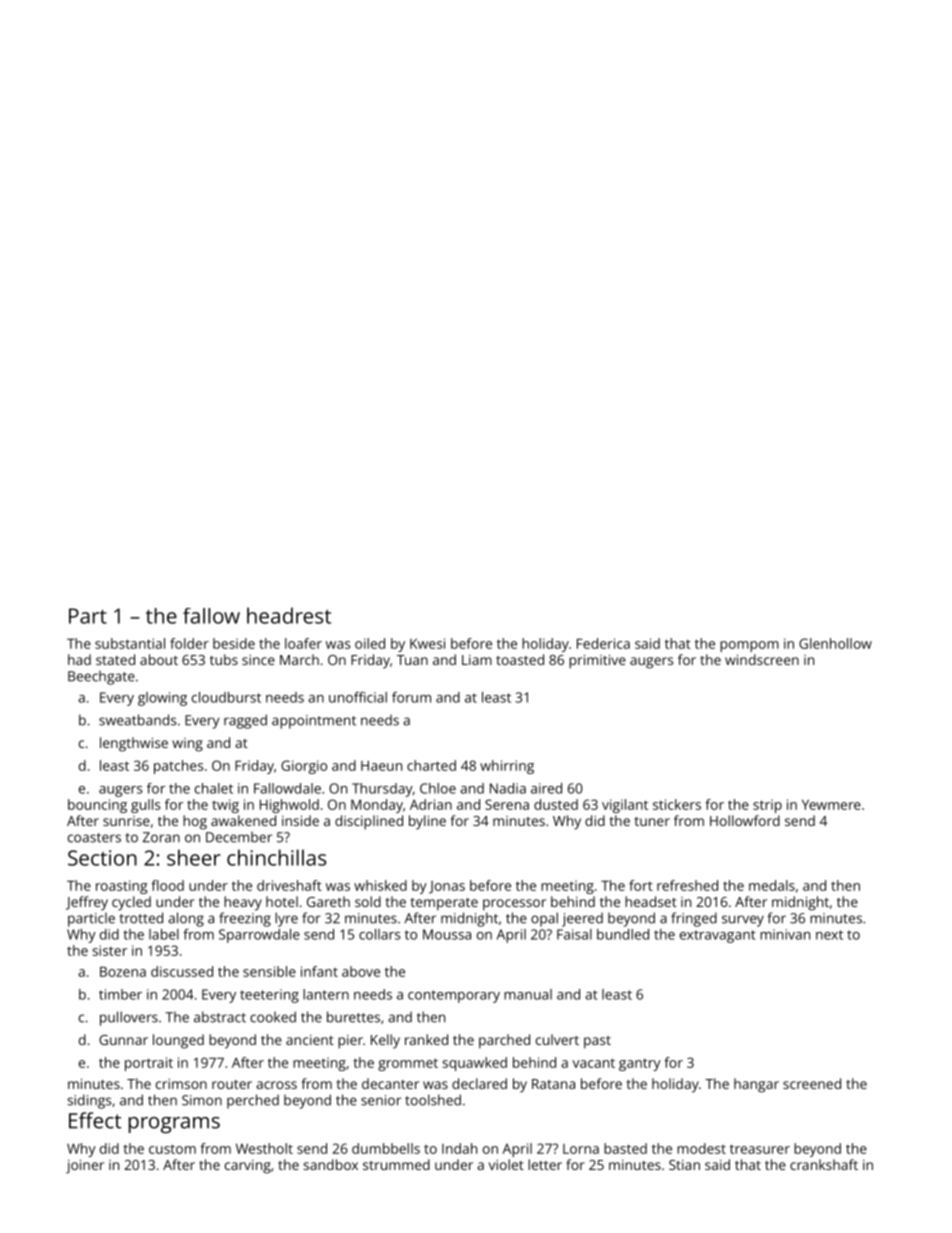 This image has height=1233, width=952. I want to click on strip, so click(767, 806).
